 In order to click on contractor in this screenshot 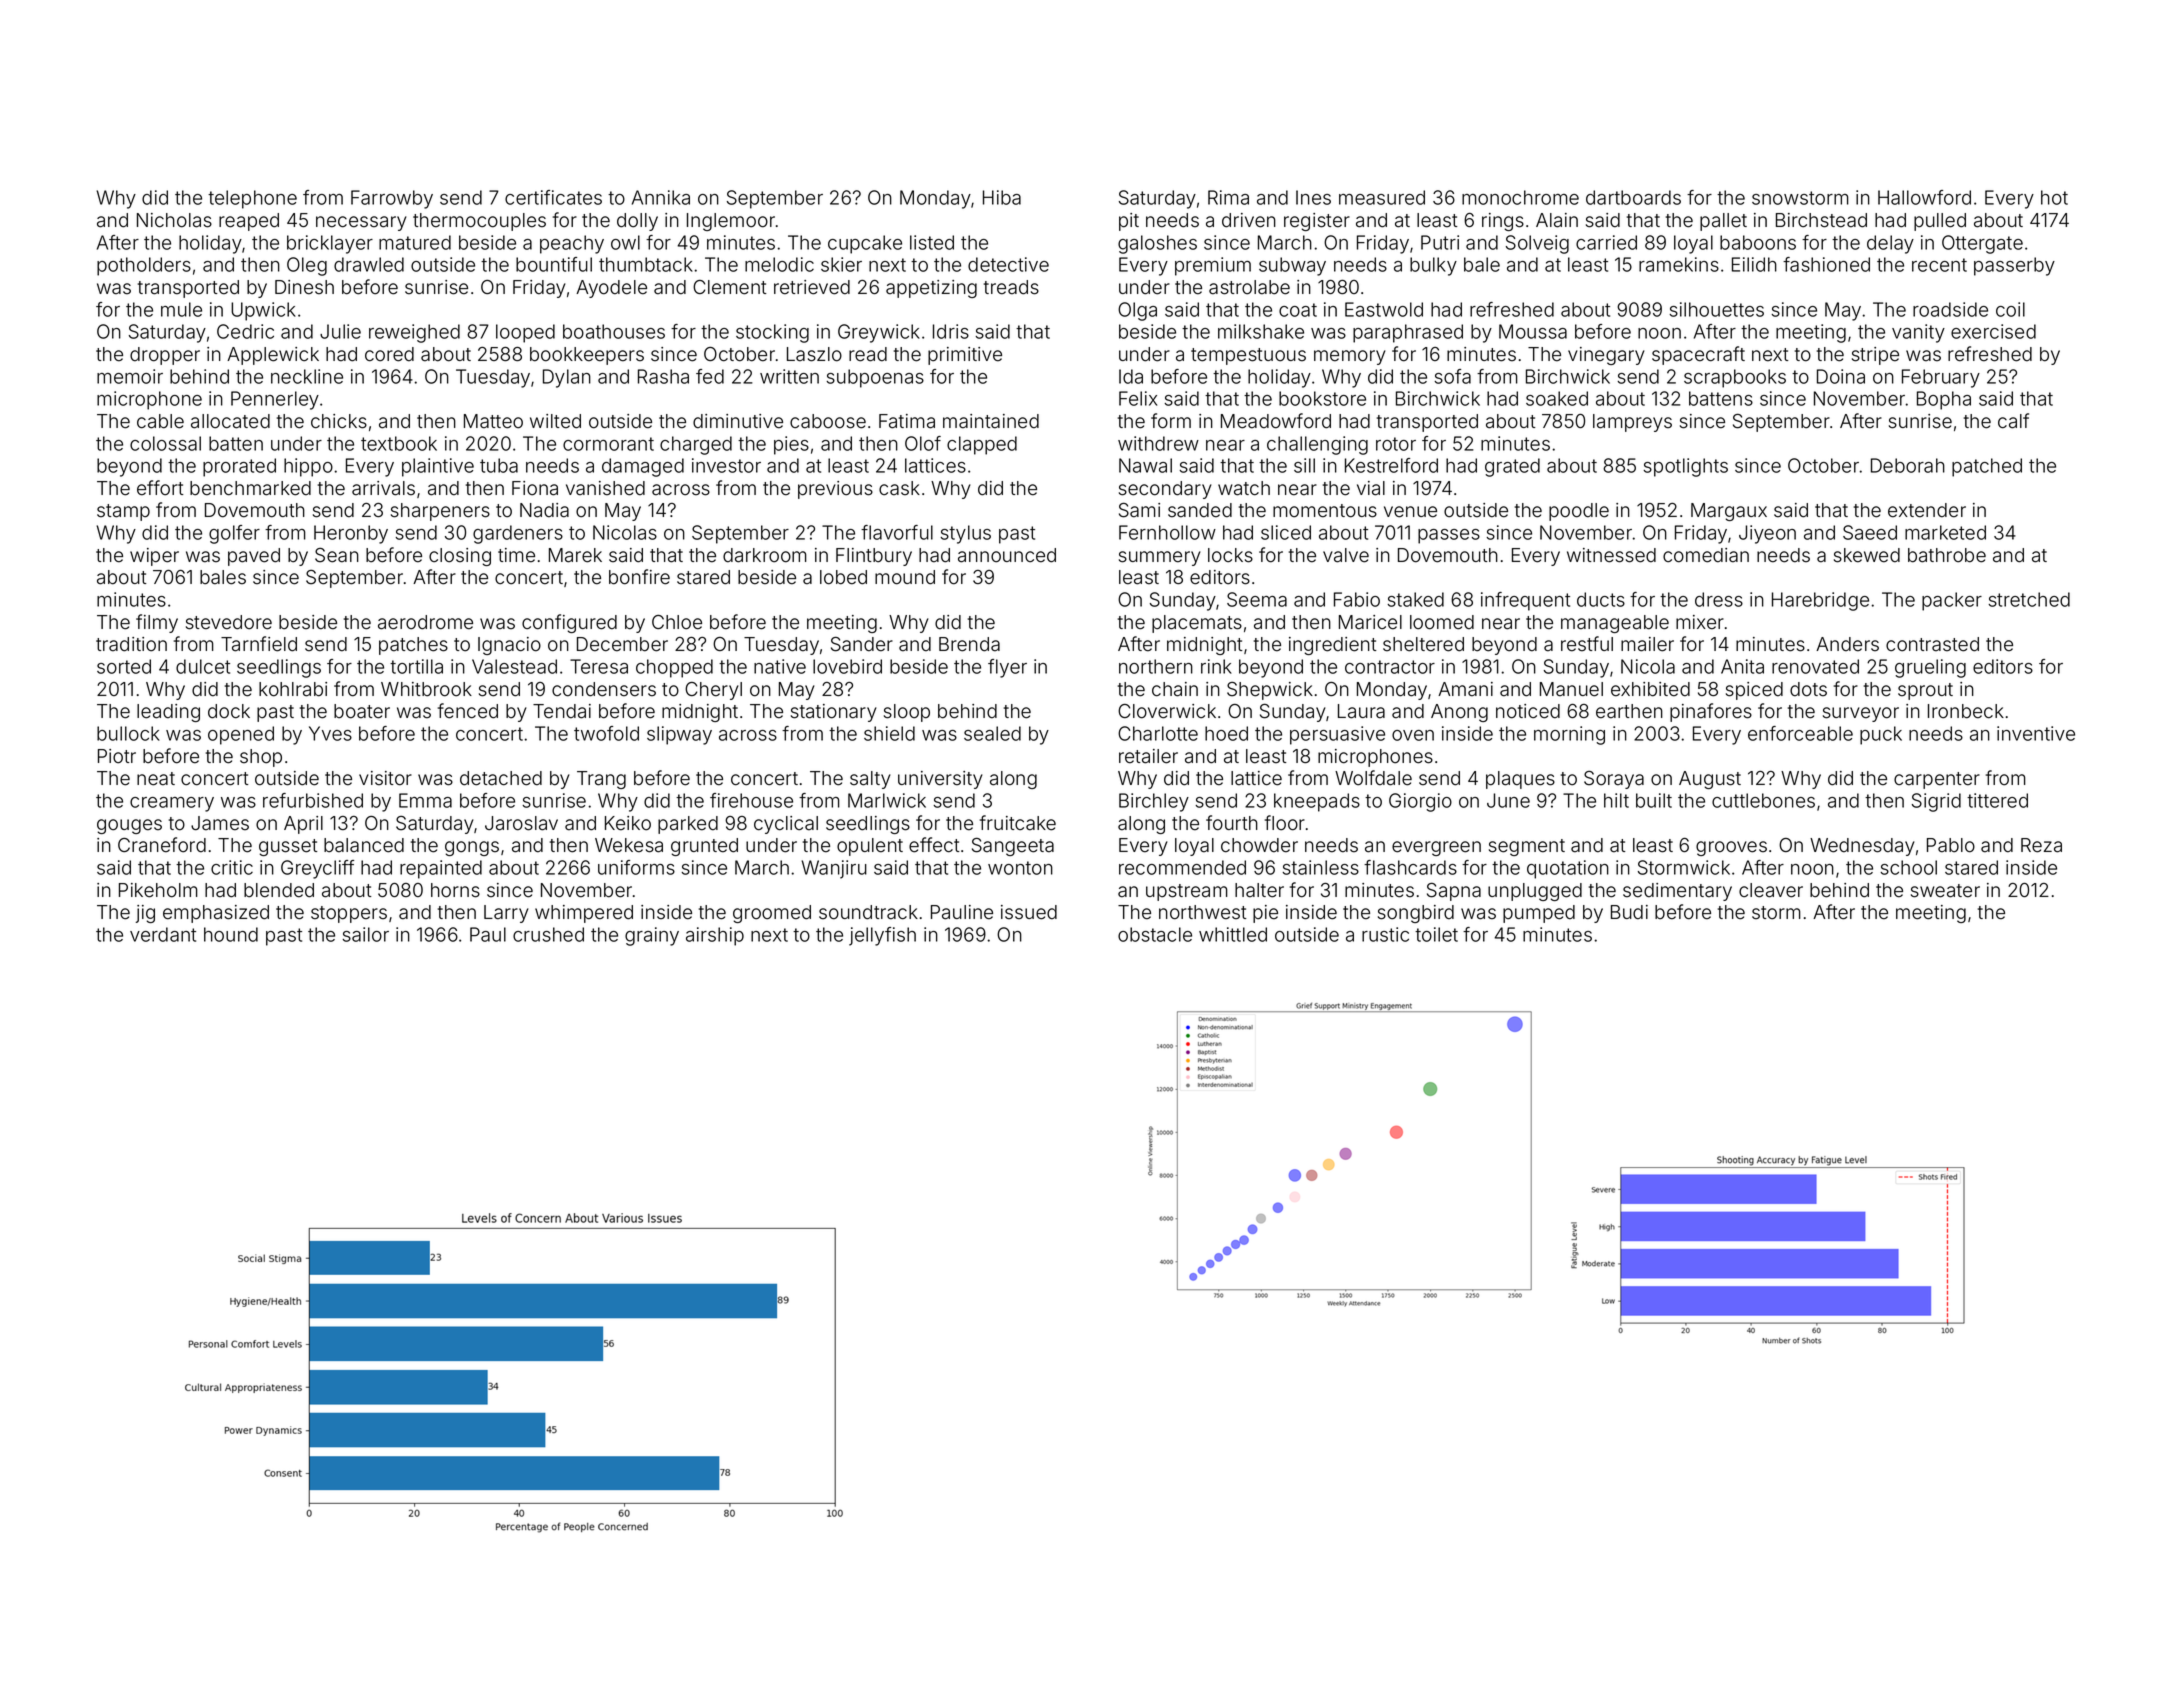, I will do `click(1390, 667)`.
